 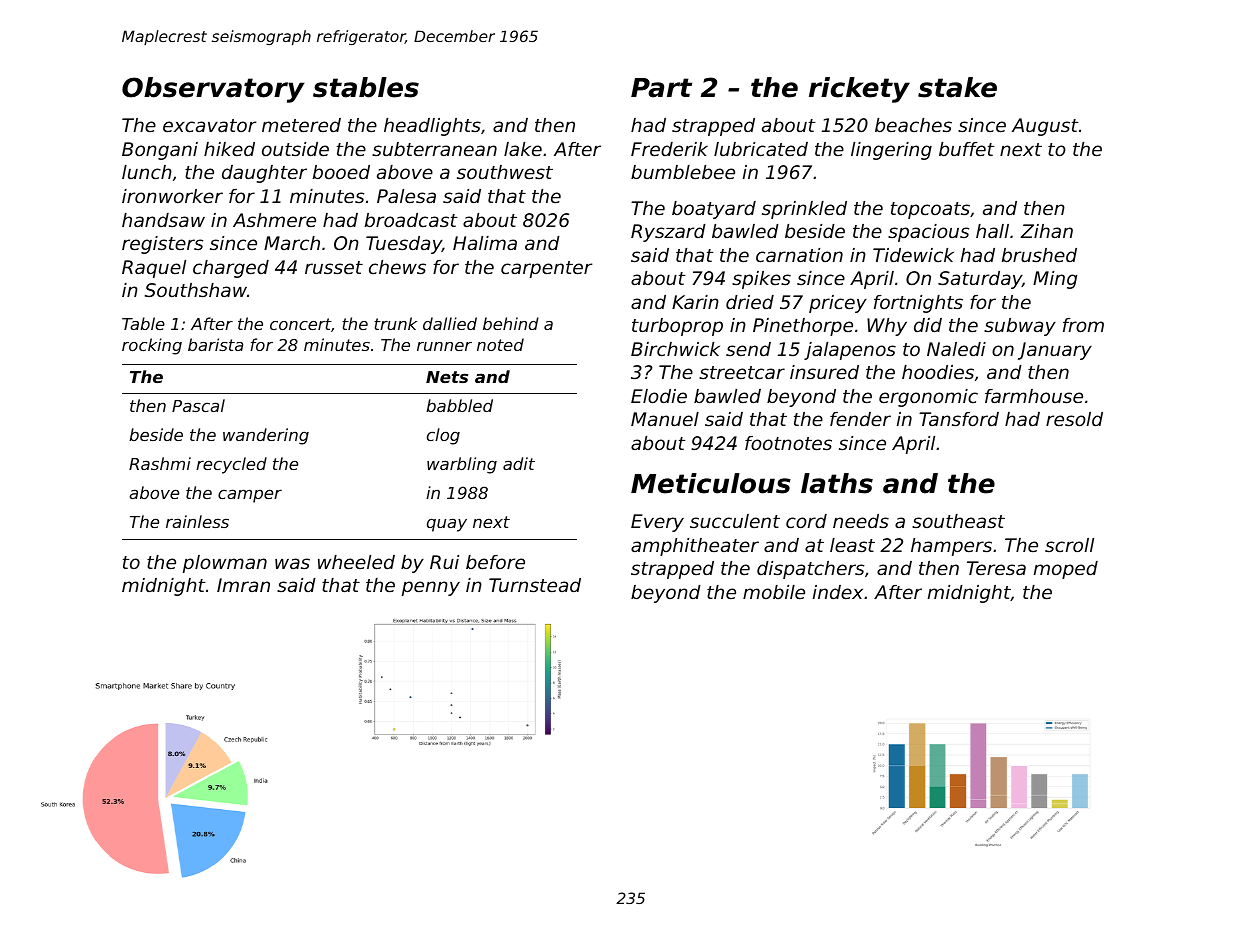 What do you see at coordinates (229, 149) in the image?
I see `hiked` at bounding box center [229, 149].
